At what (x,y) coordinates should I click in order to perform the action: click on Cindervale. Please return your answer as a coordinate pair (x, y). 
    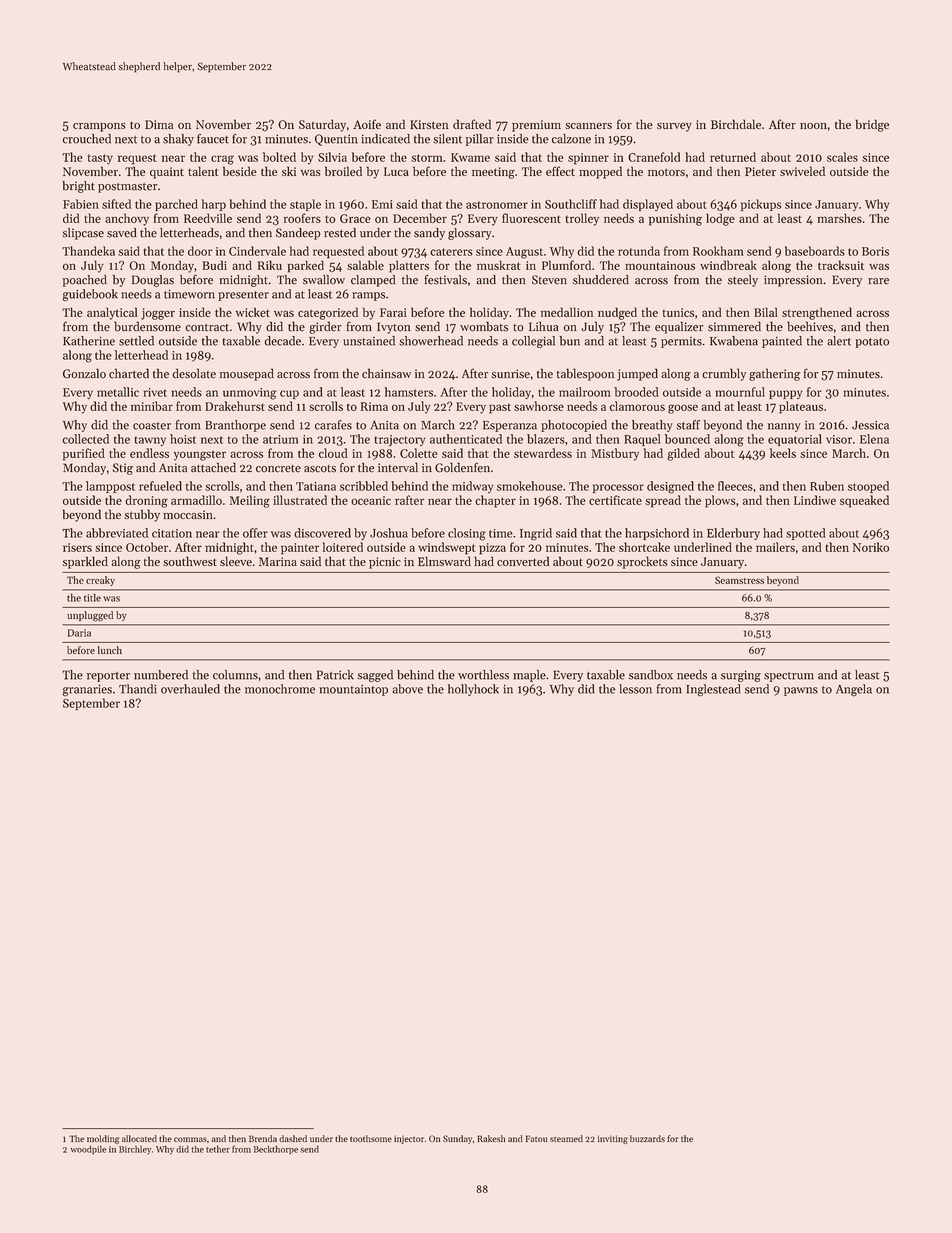
    Looking at the image, I should click on (257, 251).
